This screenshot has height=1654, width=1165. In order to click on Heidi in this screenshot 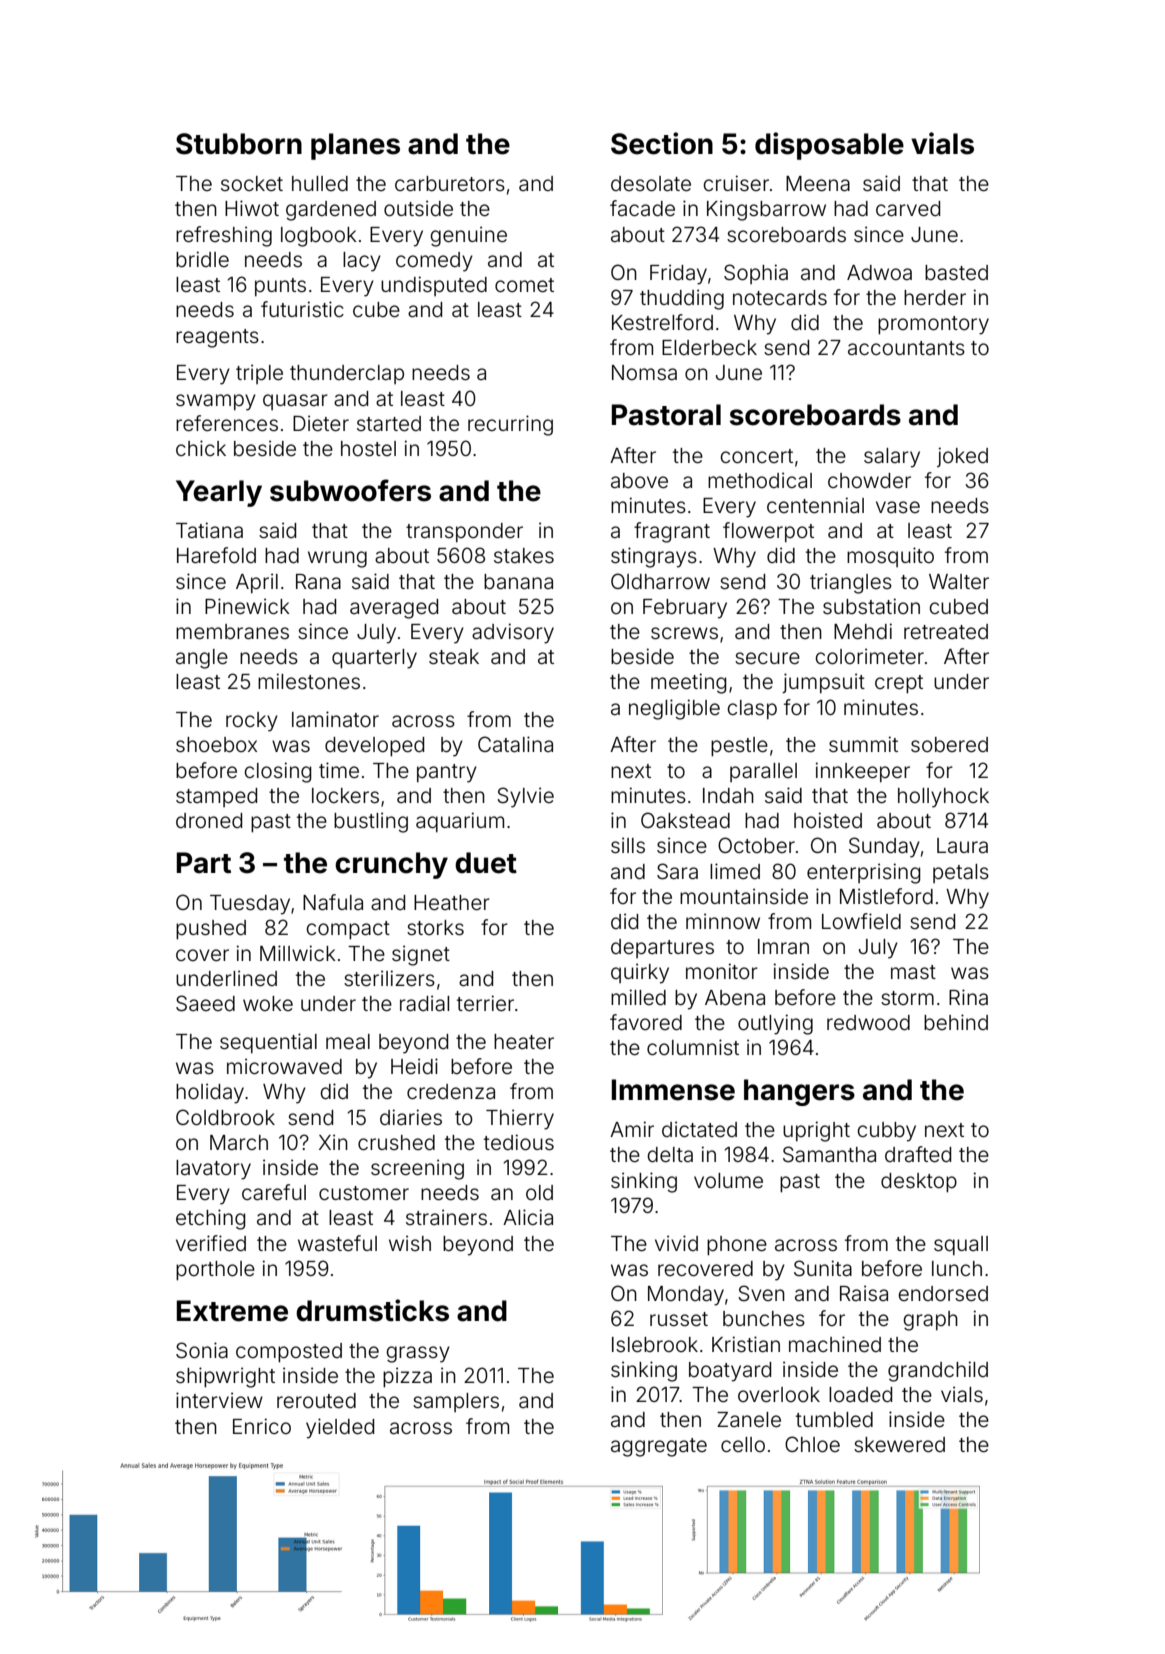, I will do `click(414, 1066)`.
